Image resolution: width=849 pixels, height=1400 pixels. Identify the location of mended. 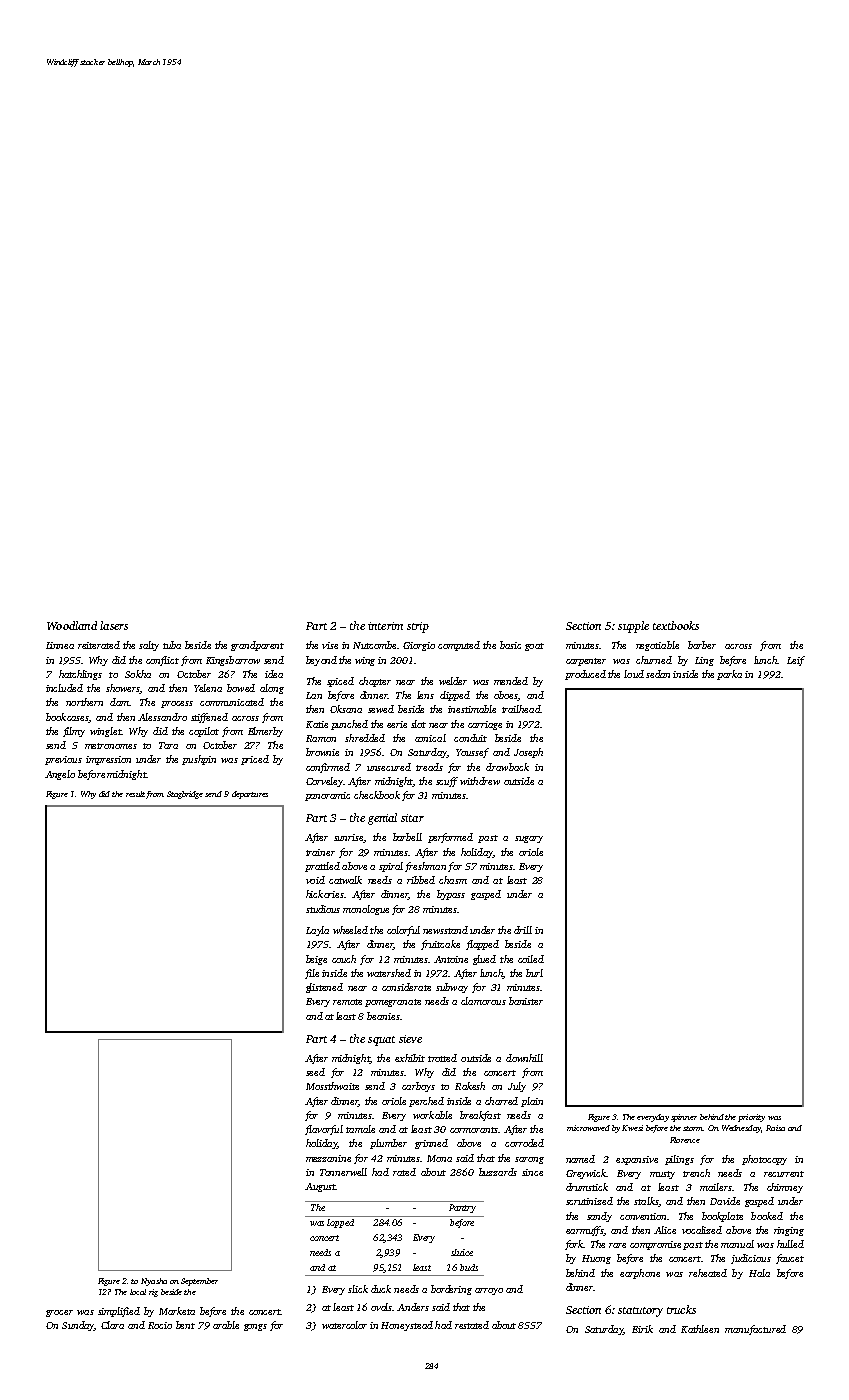
(511, 681).
